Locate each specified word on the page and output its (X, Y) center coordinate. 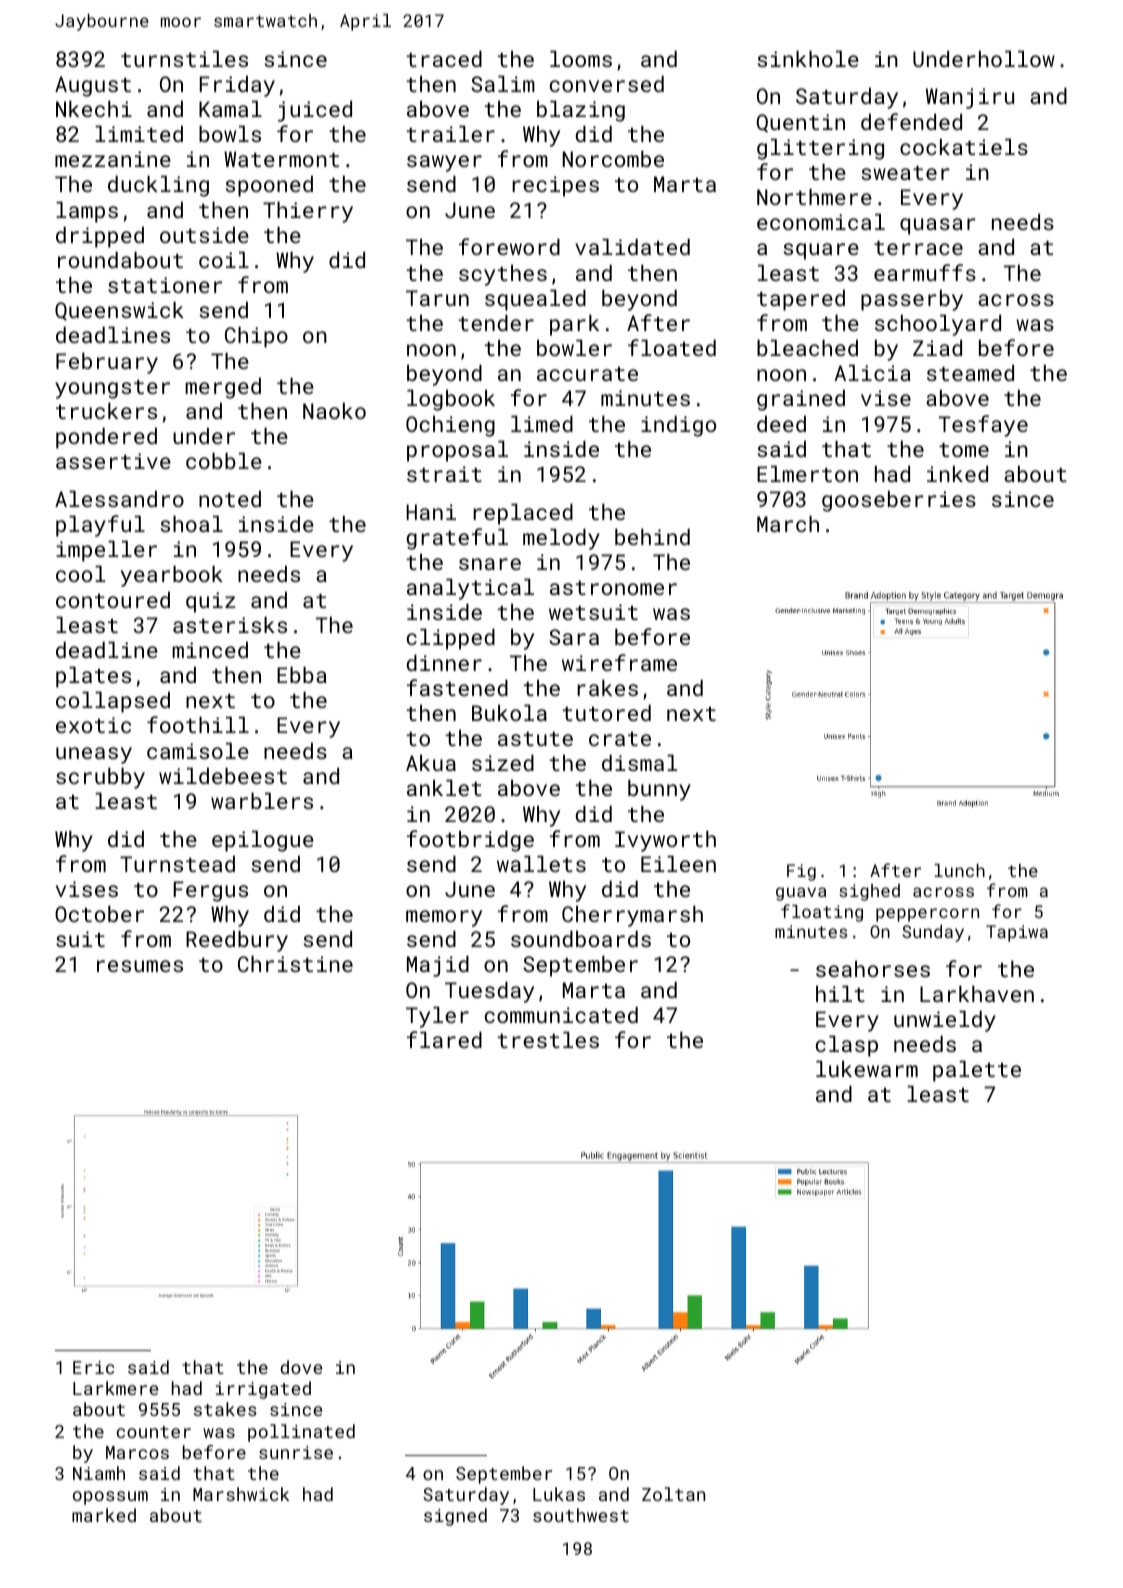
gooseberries (899, 501)
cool (80, 573)
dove (301, 1367)
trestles (548, 1039)
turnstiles (184, 58)
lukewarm (867, 1068)
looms (581, 58)
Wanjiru (970, 98)
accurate (587, 374)
